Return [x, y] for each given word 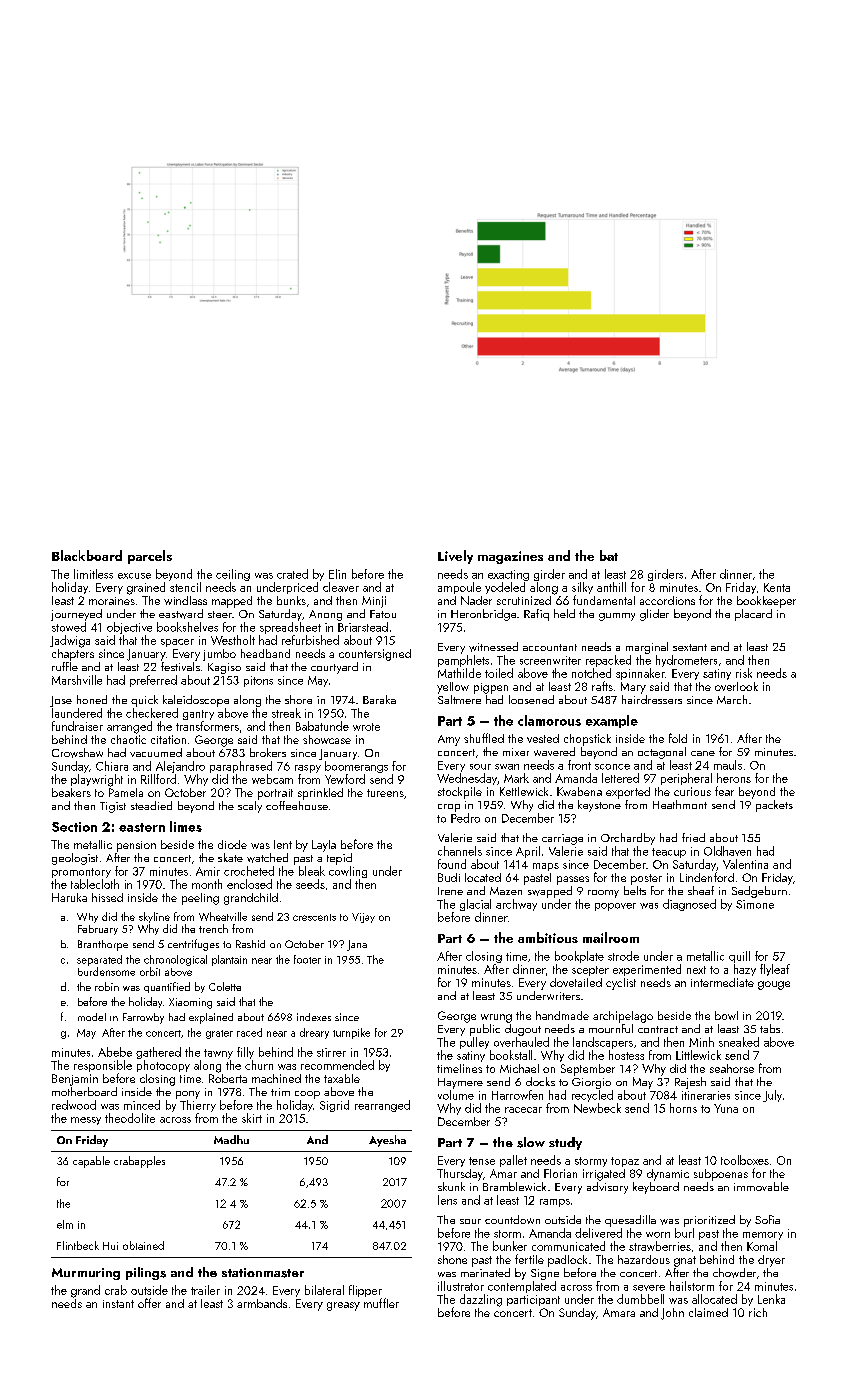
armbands [262, 1303]
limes [186, 826]
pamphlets [463, 661]
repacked [608, 661]
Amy [449, 740]
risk [744, 673]
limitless [93, 574]
